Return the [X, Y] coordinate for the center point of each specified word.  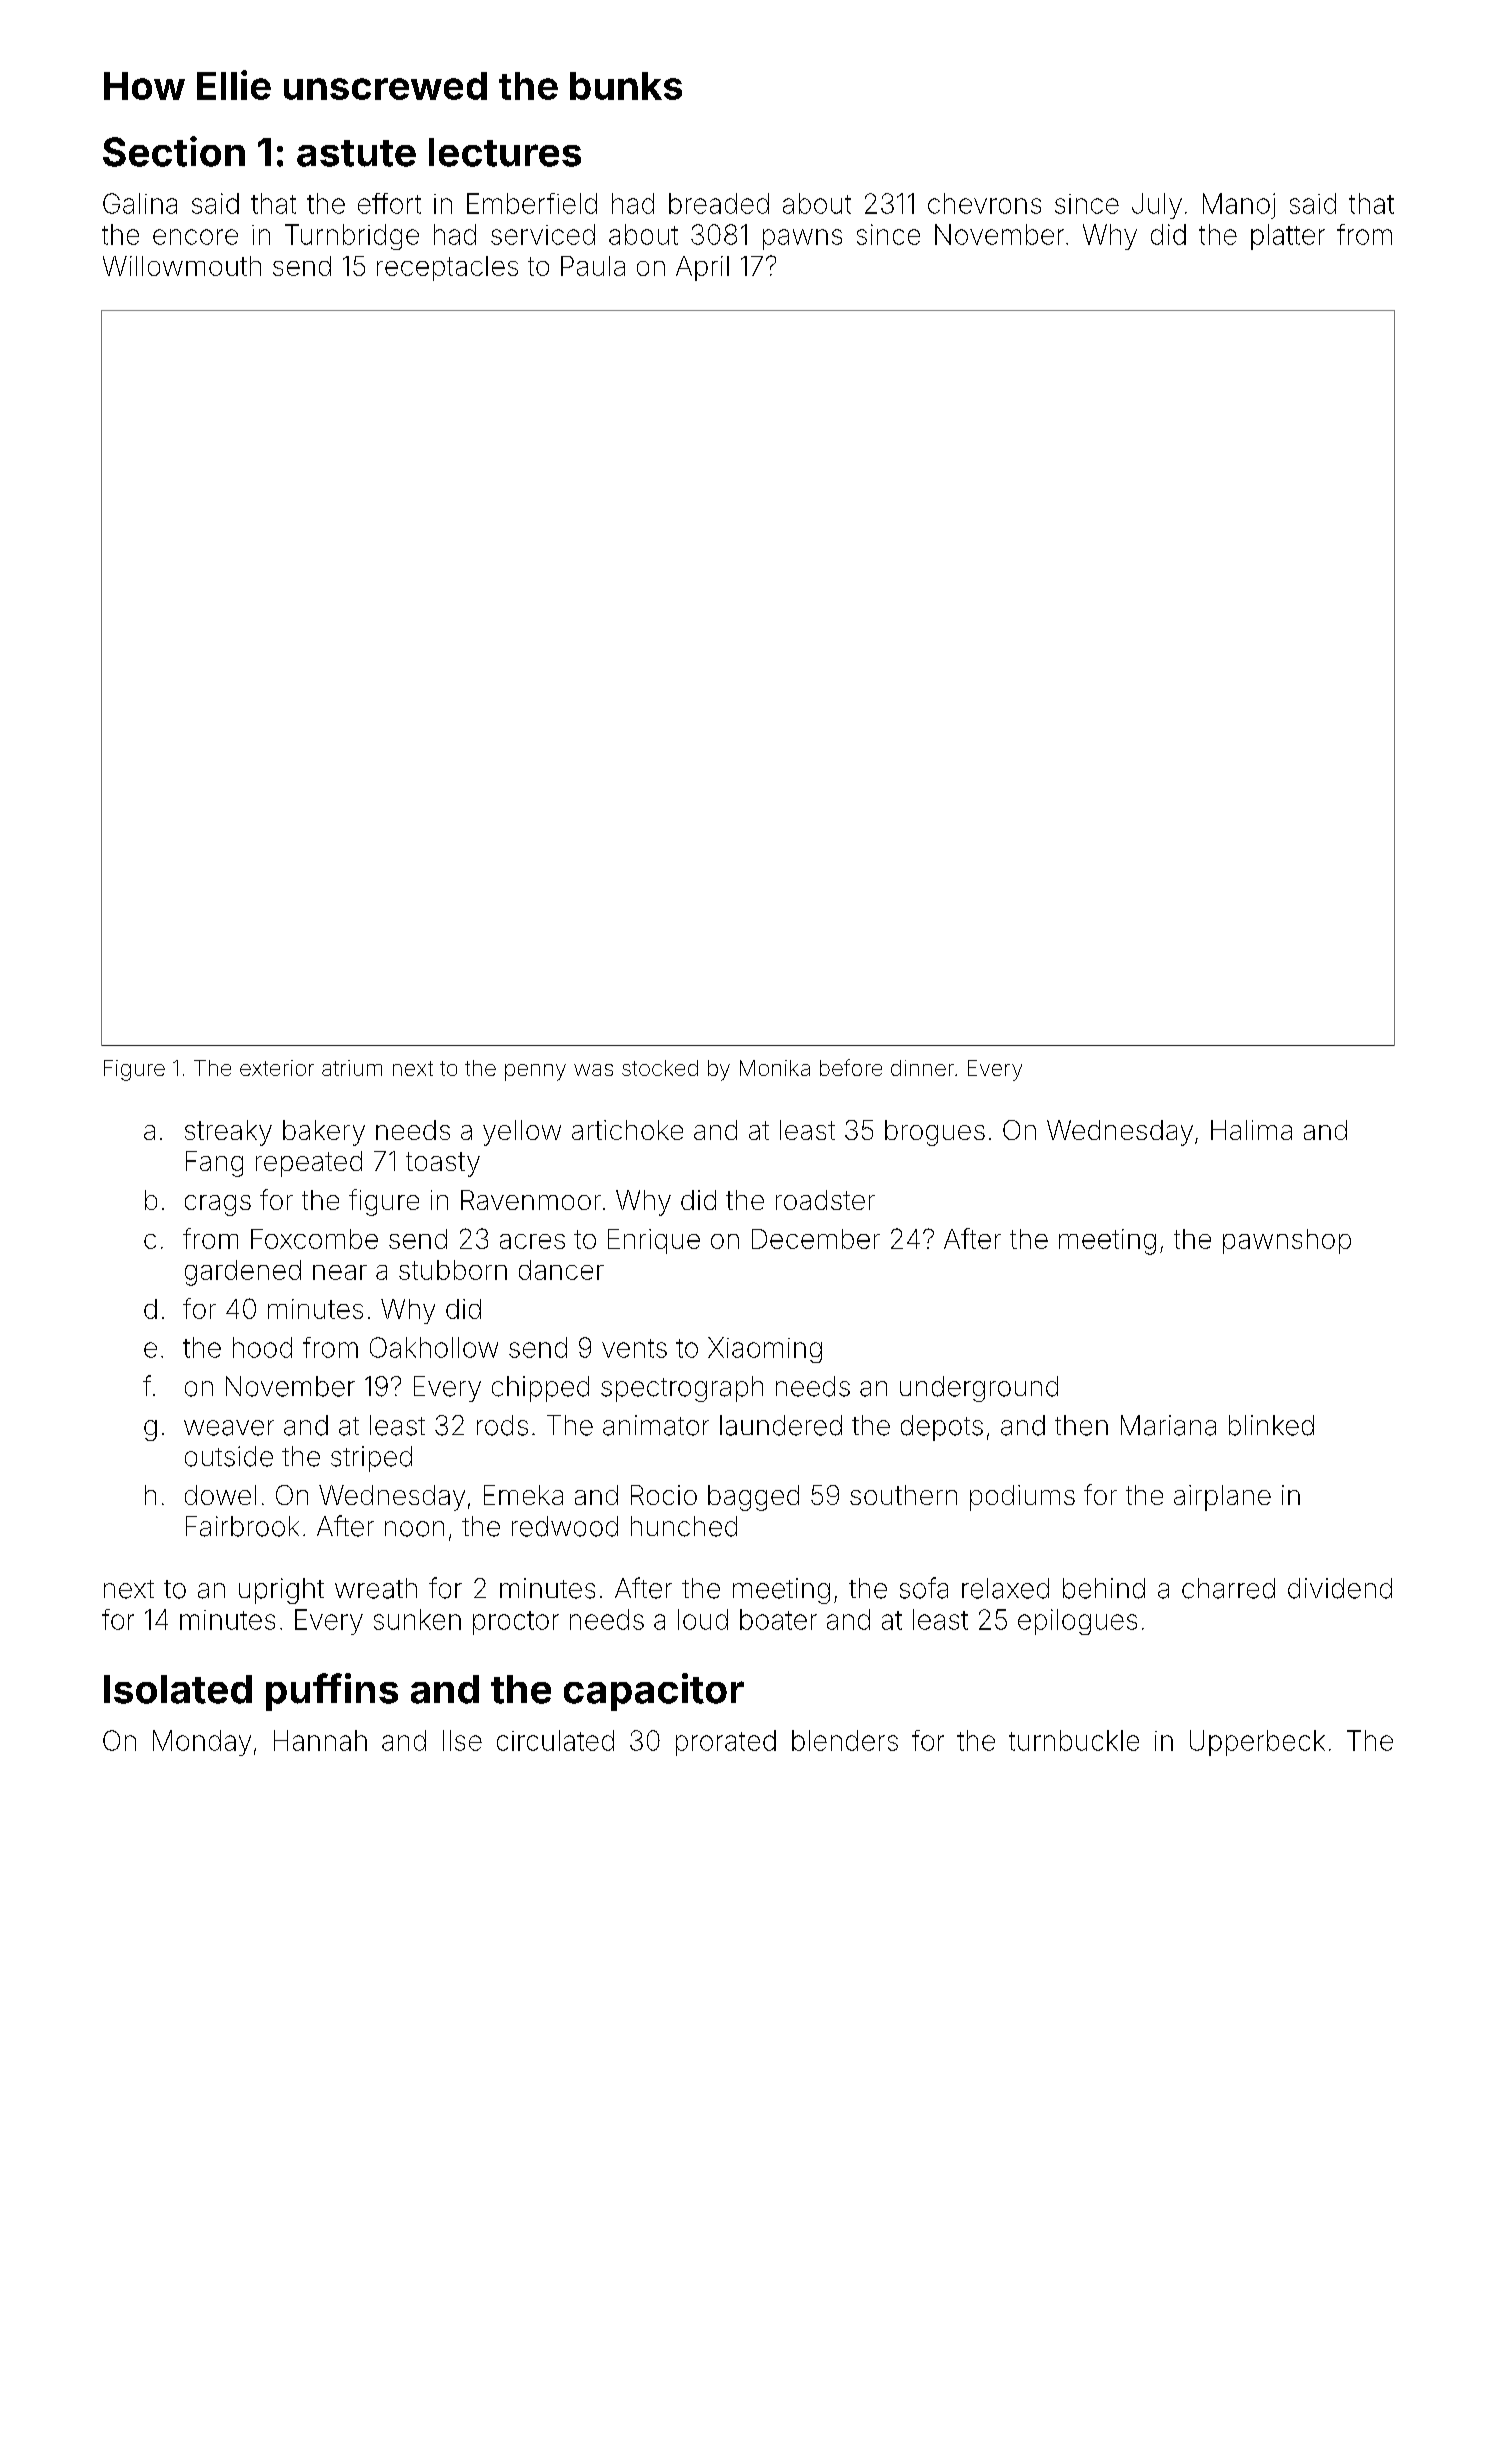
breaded [719, 203]
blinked [1271, 1425]
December [816, 1239]
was [593, 1070]
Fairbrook [242, 1526]
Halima [1251, 1130]
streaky [228, 1133]
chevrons [984, 203]
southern [903, 1495]
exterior [277, 1068]
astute [356, 153]
